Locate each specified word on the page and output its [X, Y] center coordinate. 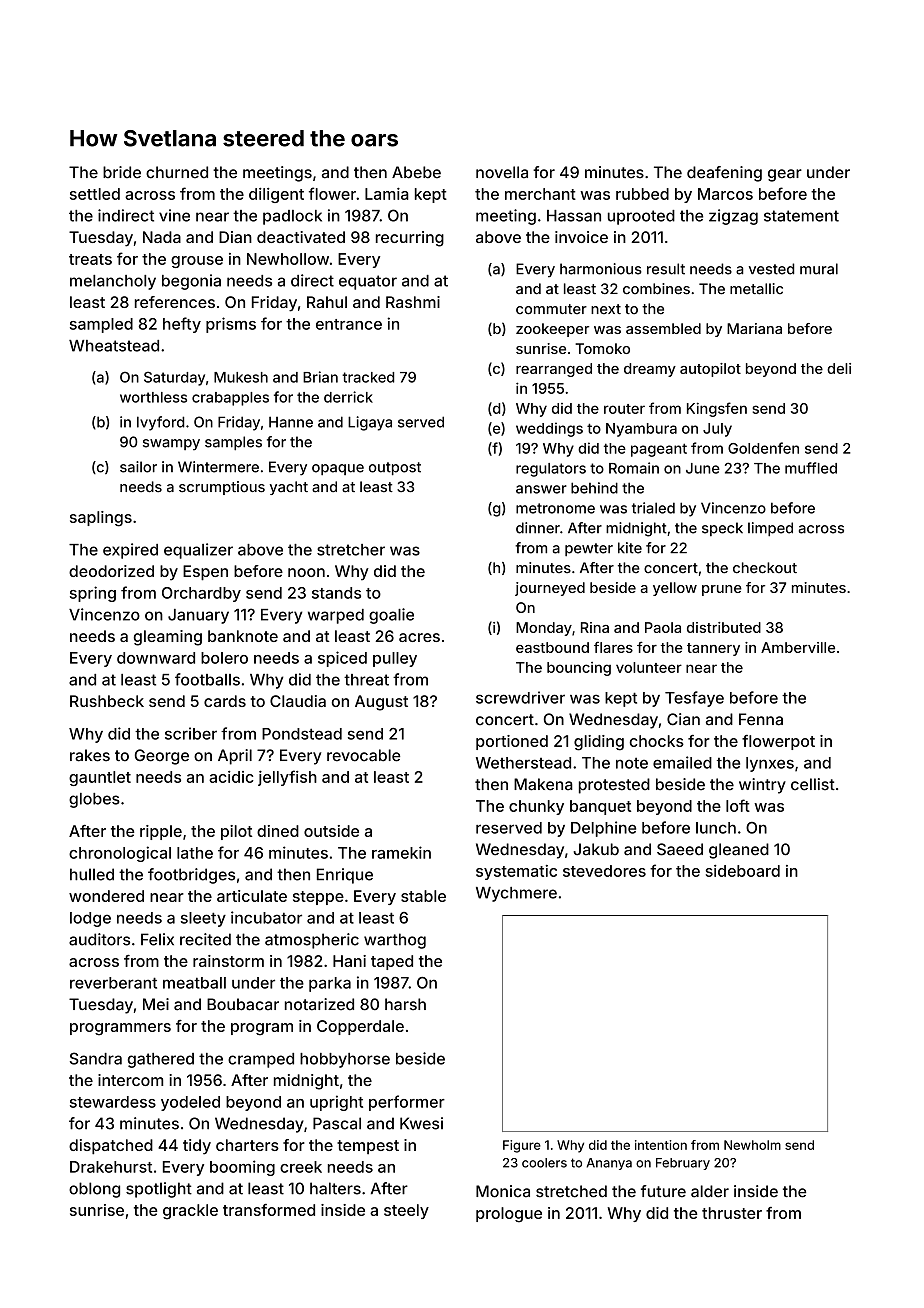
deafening [724, 174]
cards [225, 701]
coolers [544, 1163]
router [624, 409]
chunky [536, 807]
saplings [101, 519]
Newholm [752, 1145]
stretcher [351, 550]
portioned [512, 742]
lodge [90, 919]
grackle [190, 1212]
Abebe [416, 172]
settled [95, 194]
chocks [656, 741]
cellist [813, 784]
